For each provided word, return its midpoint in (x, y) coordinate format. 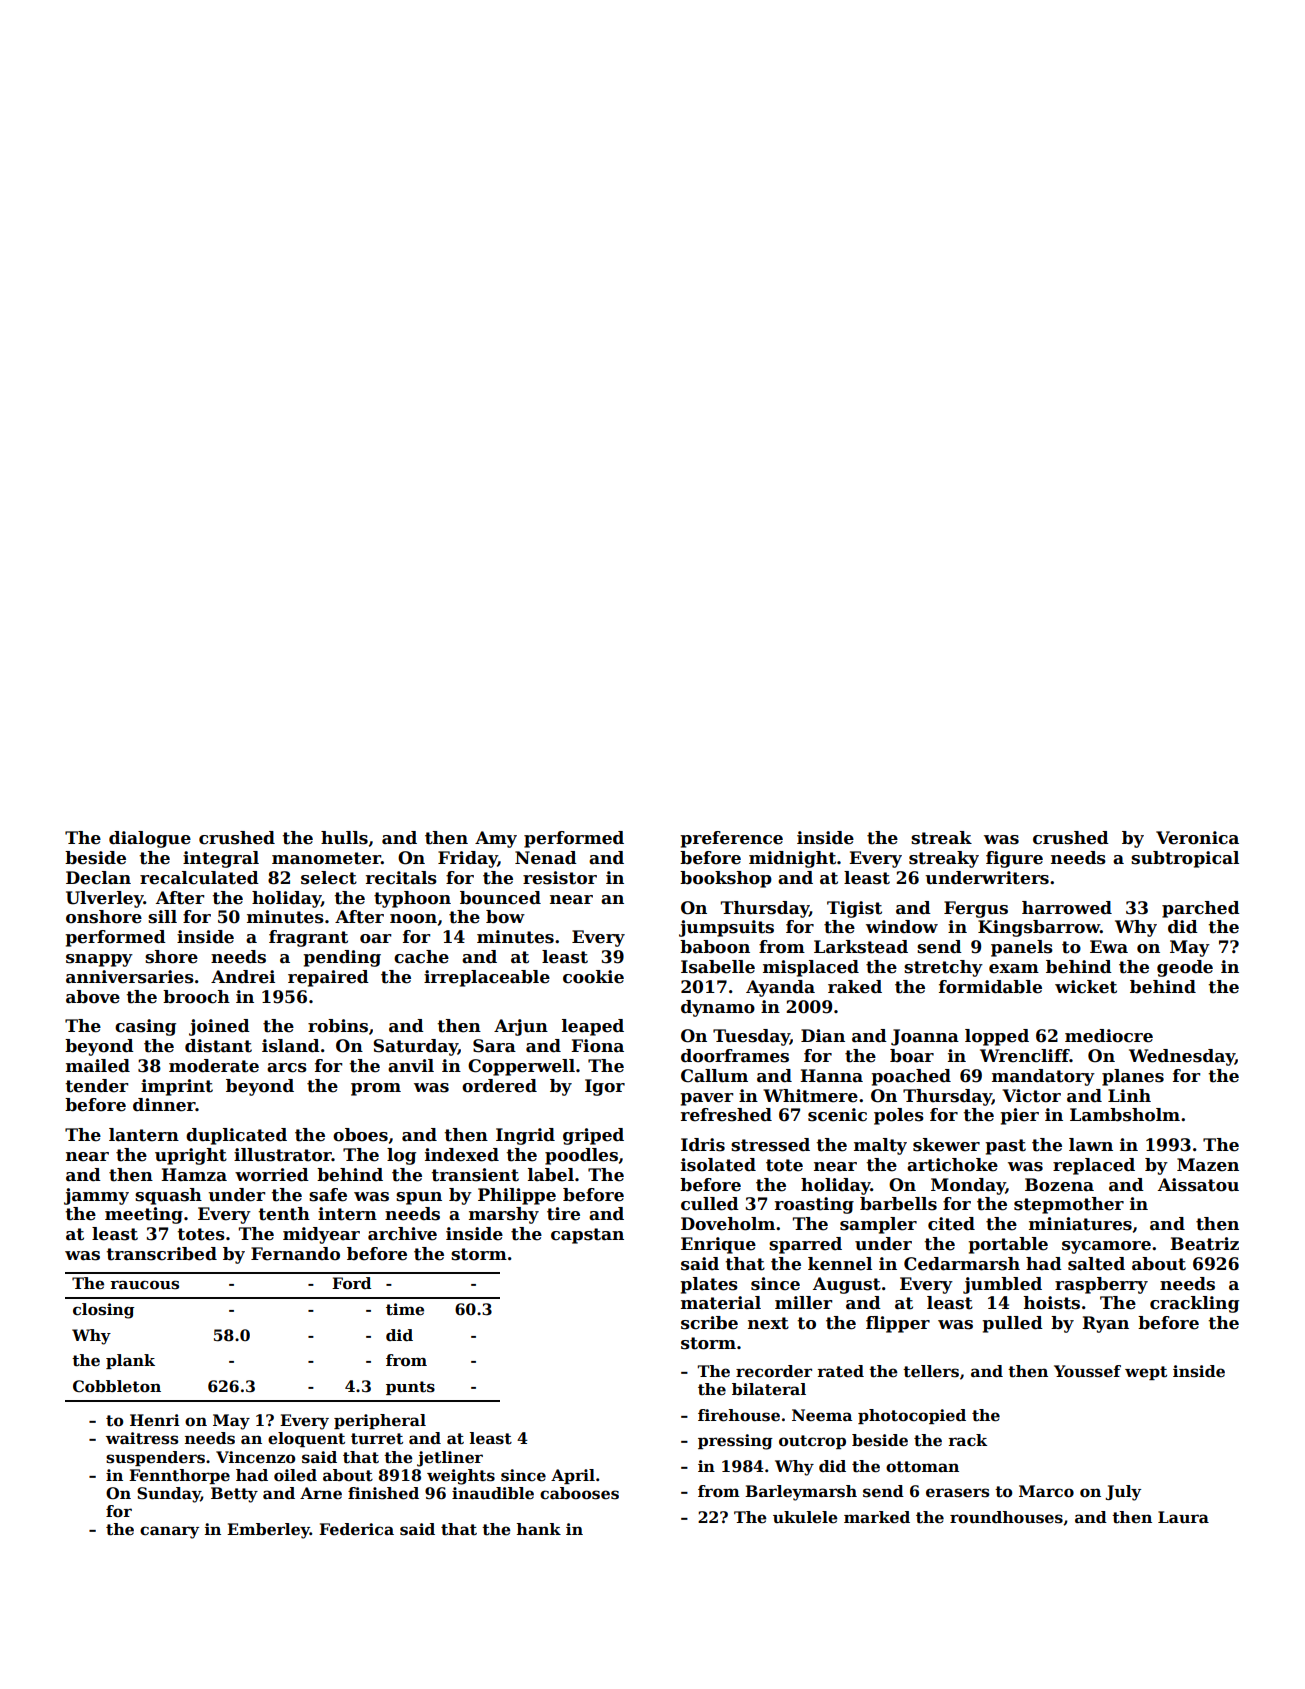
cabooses (579, 1493)
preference (731, 839)
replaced (1094, 1166)
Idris (703, 1145)
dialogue (150, 839)
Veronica (1197, 838)
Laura (1183, 1517)
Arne (321, 1493)
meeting (144, 1215)
